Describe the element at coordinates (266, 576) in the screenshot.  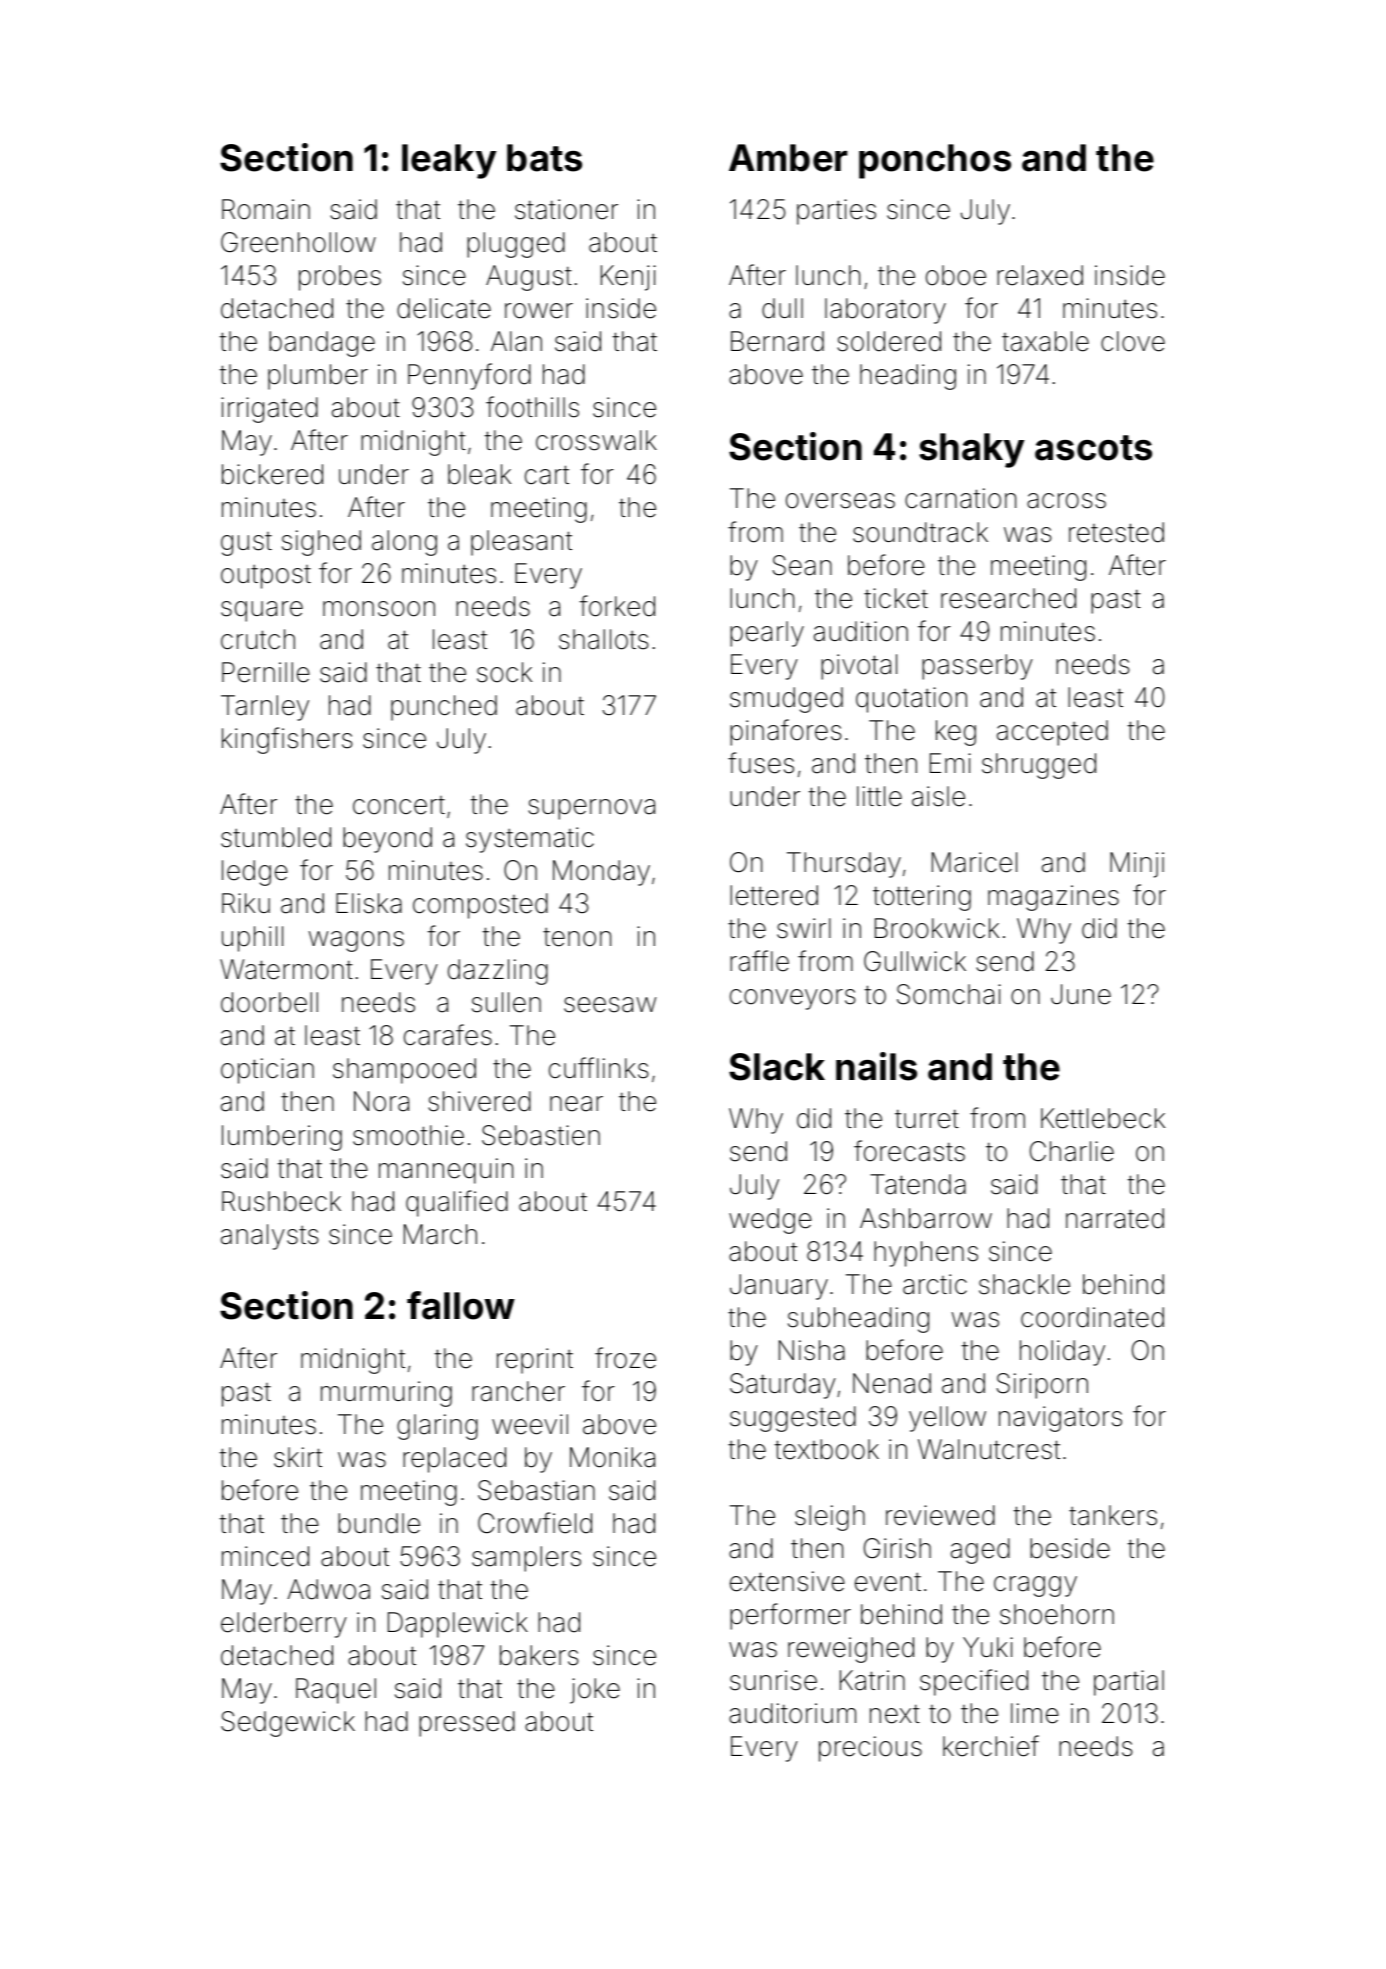
I see `outpost` at that location.
